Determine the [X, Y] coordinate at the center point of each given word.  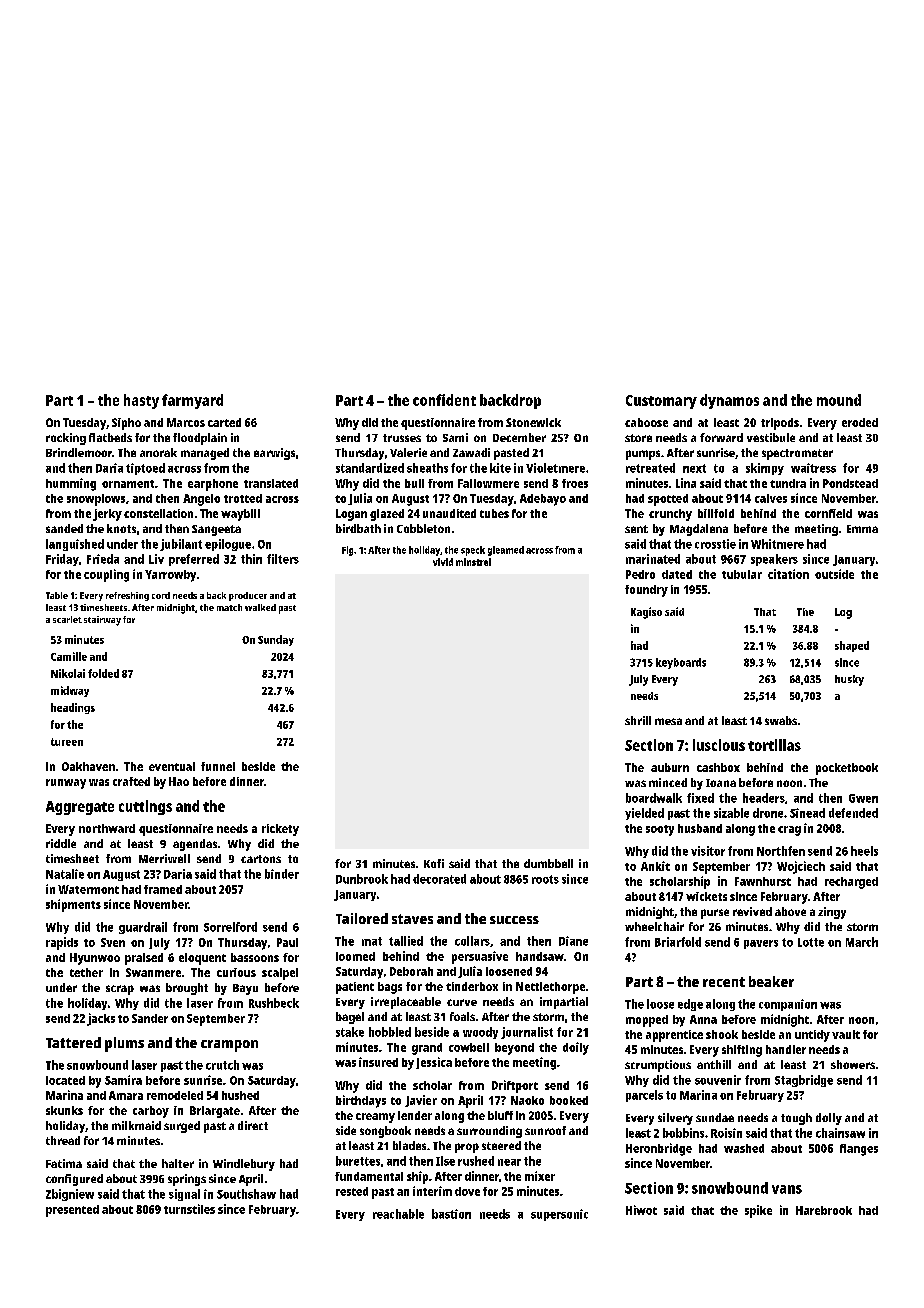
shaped [852, 646]
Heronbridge [659, 1149]
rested [352, 1191]
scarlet [67, 619]
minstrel [473, 562]
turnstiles [189, 1209]
